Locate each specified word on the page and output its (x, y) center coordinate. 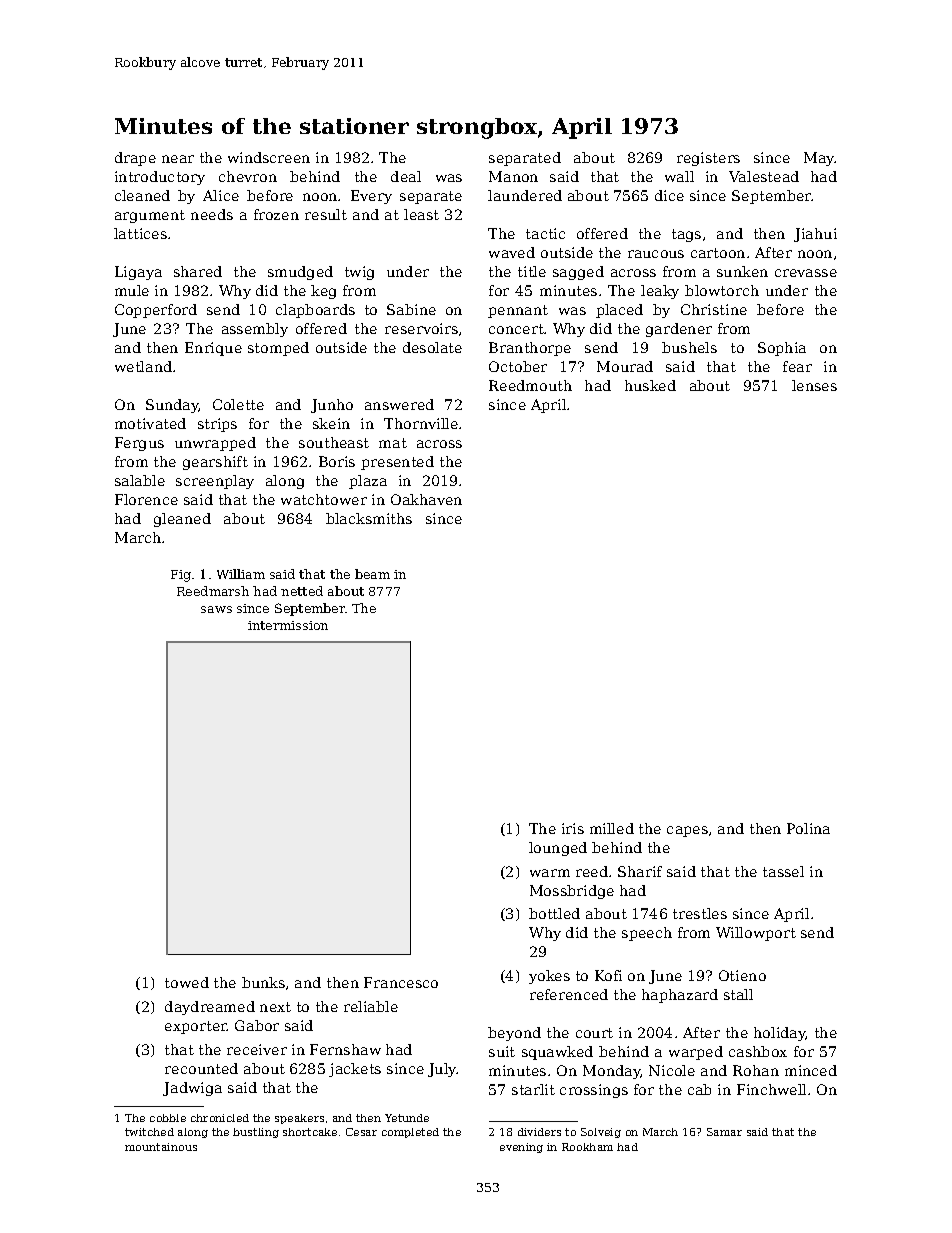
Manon (513, 176)
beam (372, 574)
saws (216, 609)
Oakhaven (426, 499)
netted (302, 591)
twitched (149, 1132)
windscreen (269, 157)
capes (687, 831)
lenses (814, 385)
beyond (514, 1034)
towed (187, 982)
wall (679, 176)
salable (140, 480)
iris (573, 828)
